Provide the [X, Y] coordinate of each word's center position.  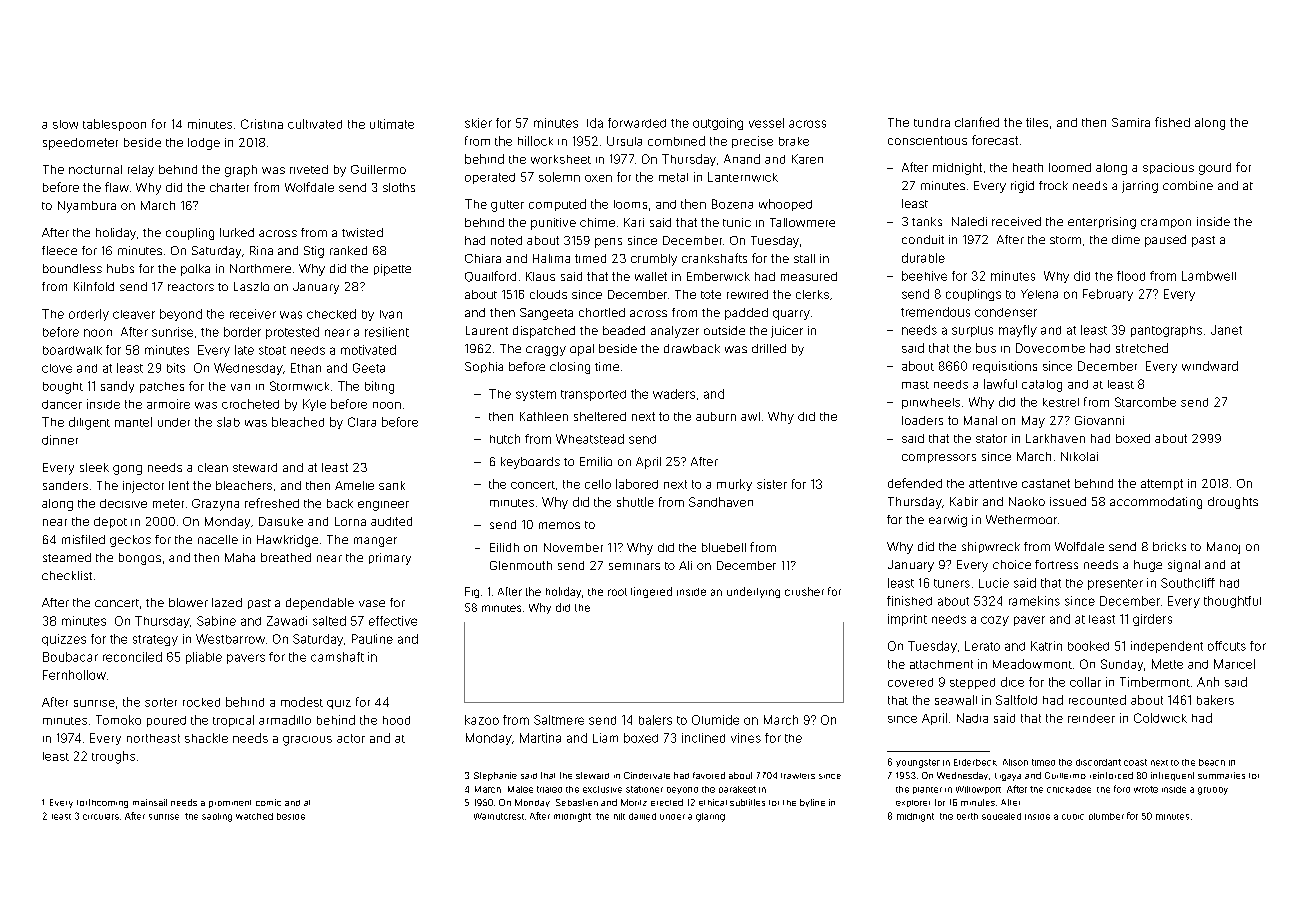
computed [557, 205]
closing [570, 368]
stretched [1142, 348]
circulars [101, 817]
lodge [204, 144]
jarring [1140, 187]
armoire [168, 404]
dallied [642, 816]
